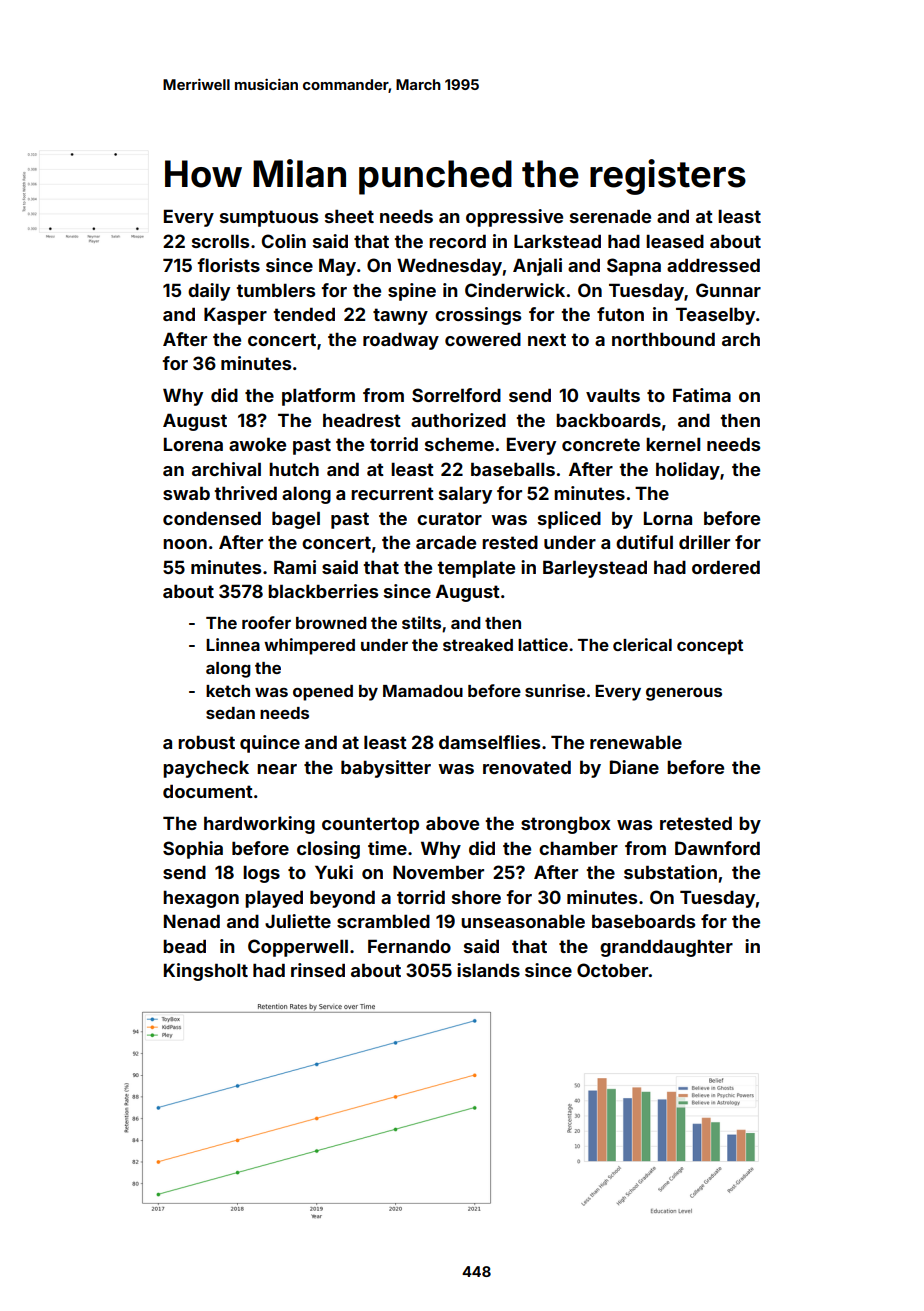  What do you see at coordinates (569, 520) in the screenshot?
I see `spliced` at bounding box center [569, 520].
